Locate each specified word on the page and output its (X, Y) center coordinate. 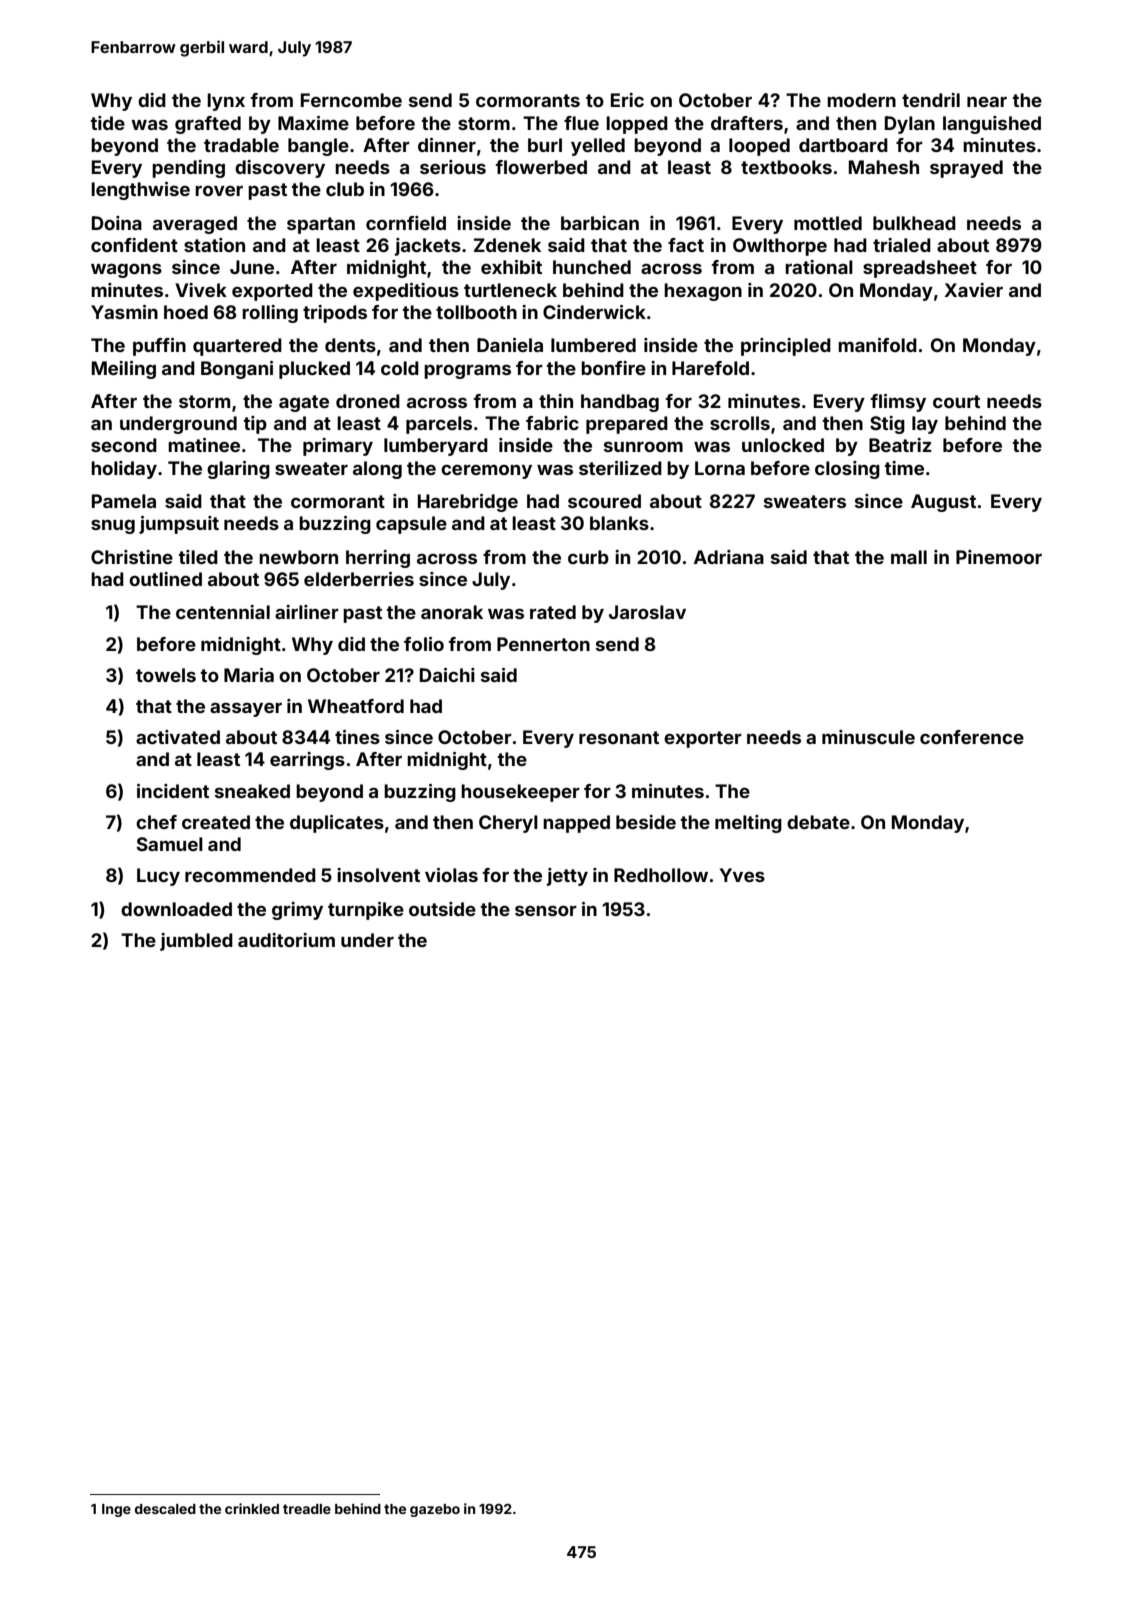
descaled (165, 1509)
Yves (742, 875)
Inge (116, 1510)
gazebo (435, 1510)
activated (178, 737)
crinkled (252, 1508)
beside (646, 822)
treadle (307, 1509)
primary (338, 447)
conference (972, 737)
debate (818, 822)
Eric (627, 100)
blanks (619, 523)
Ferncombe (351, 100)
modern (861, 100)
